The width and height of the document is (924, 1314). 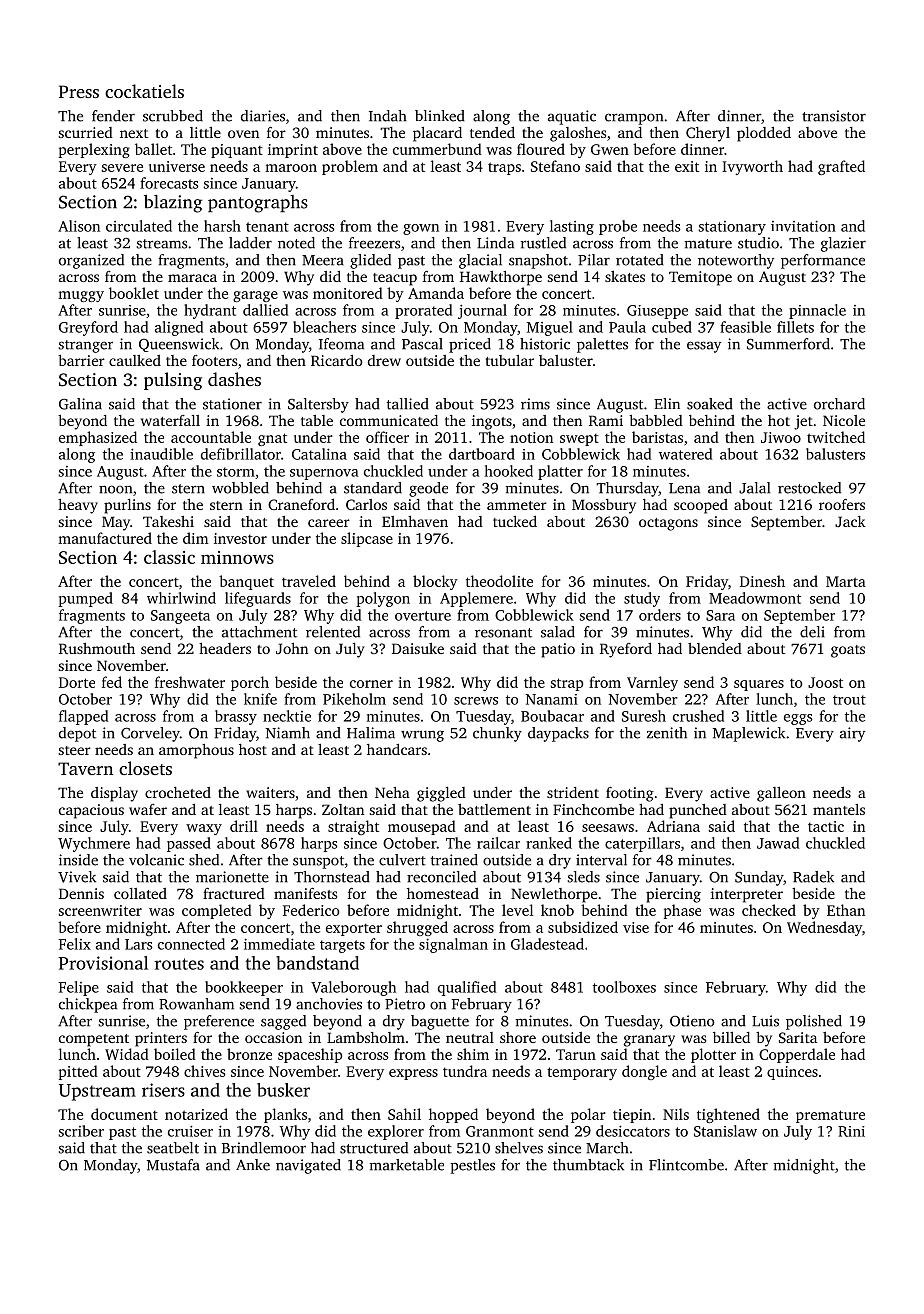 What do you see at coordinates (94, 844) in the document?
I see `Wychmere` at bounding box center [94, 844].
